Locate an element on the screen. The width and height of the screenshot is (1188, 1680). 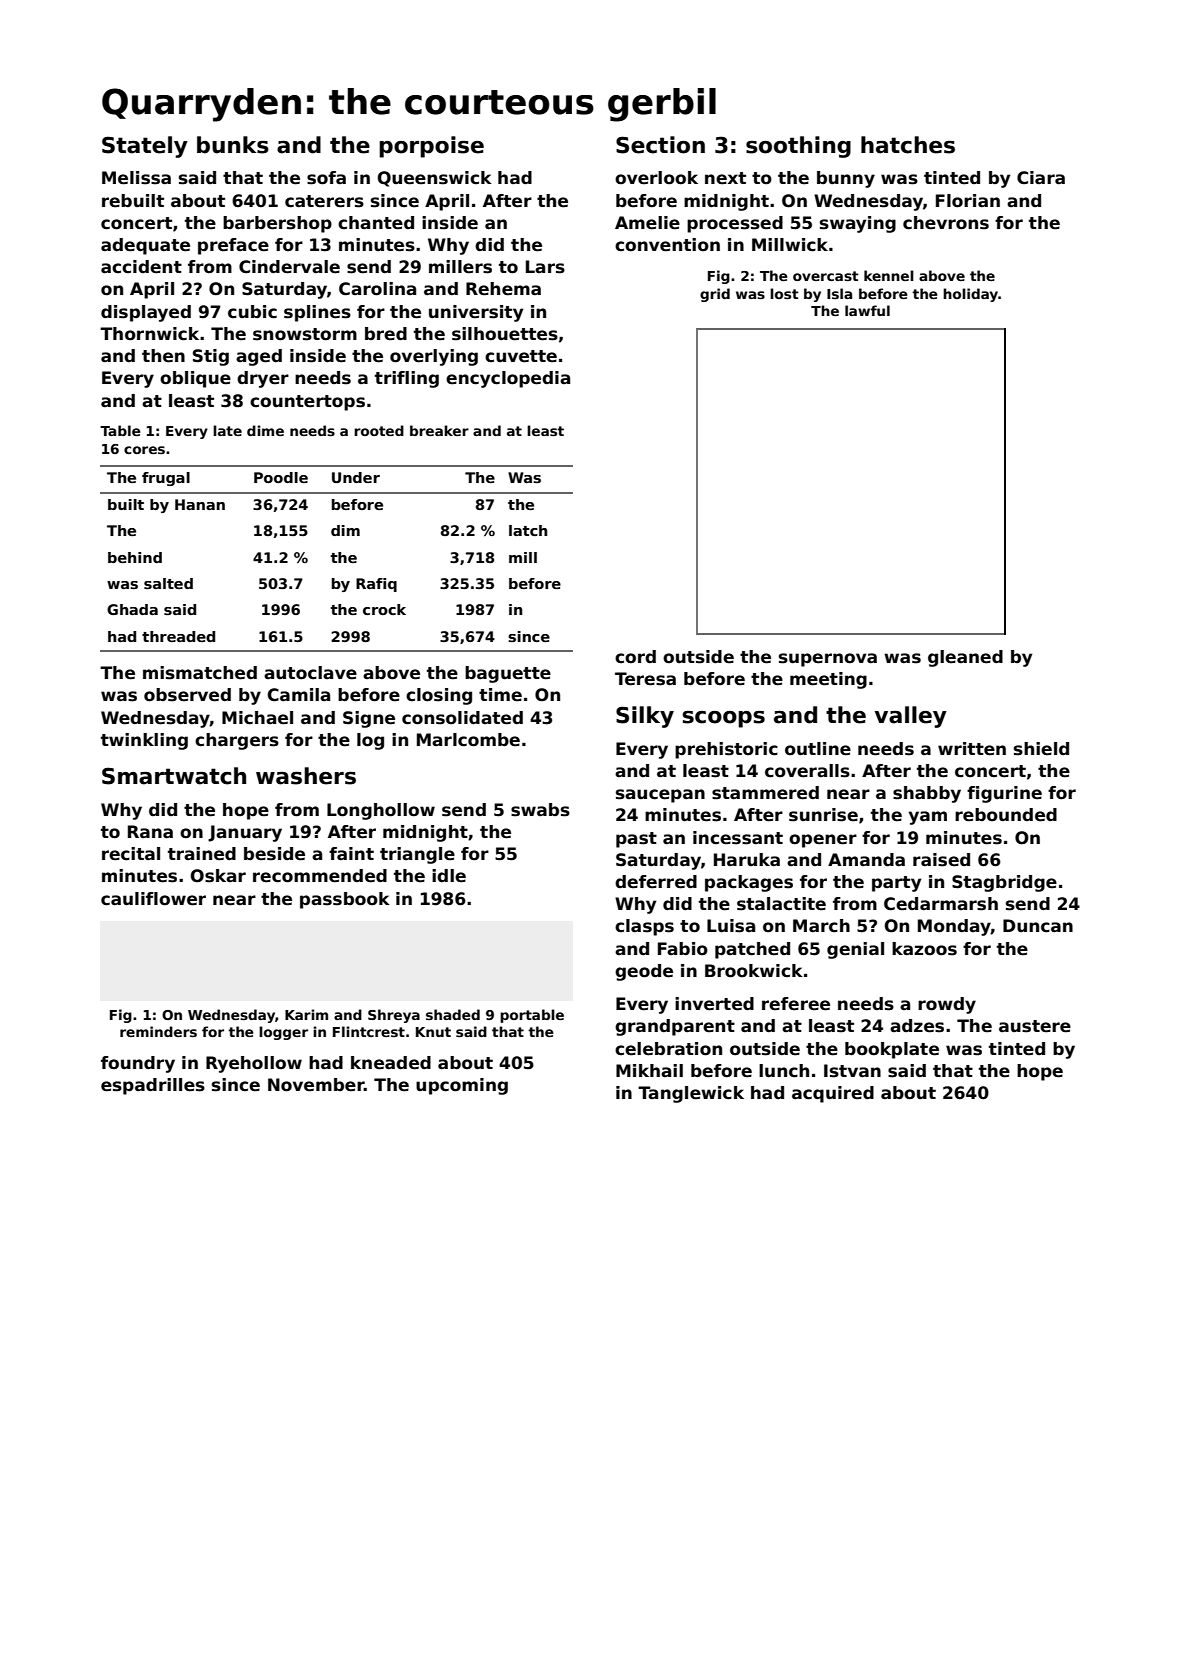
reminders is located at coordinates (158, 1031).
